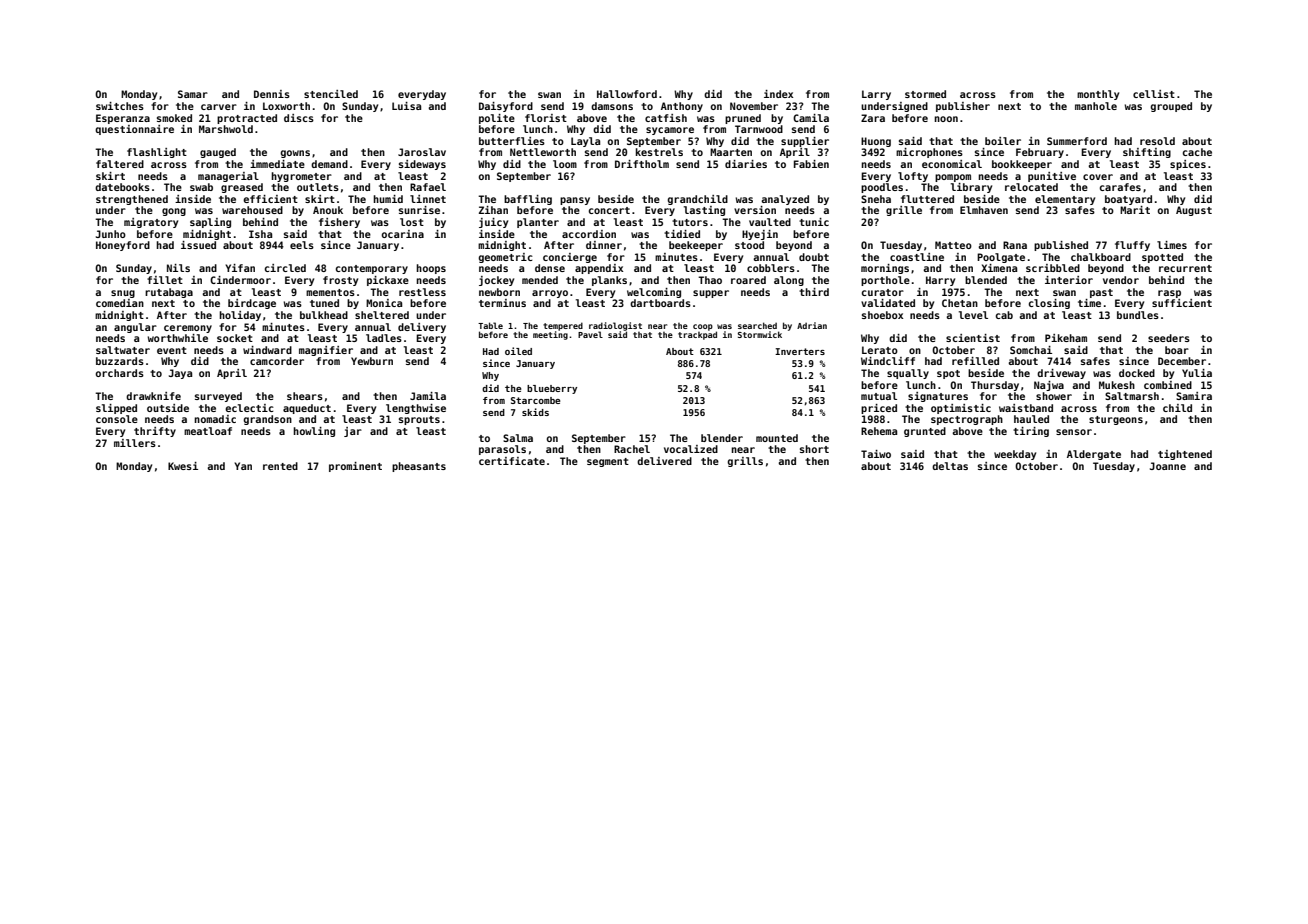  I want to click on Inverters, so click(800, 351).
